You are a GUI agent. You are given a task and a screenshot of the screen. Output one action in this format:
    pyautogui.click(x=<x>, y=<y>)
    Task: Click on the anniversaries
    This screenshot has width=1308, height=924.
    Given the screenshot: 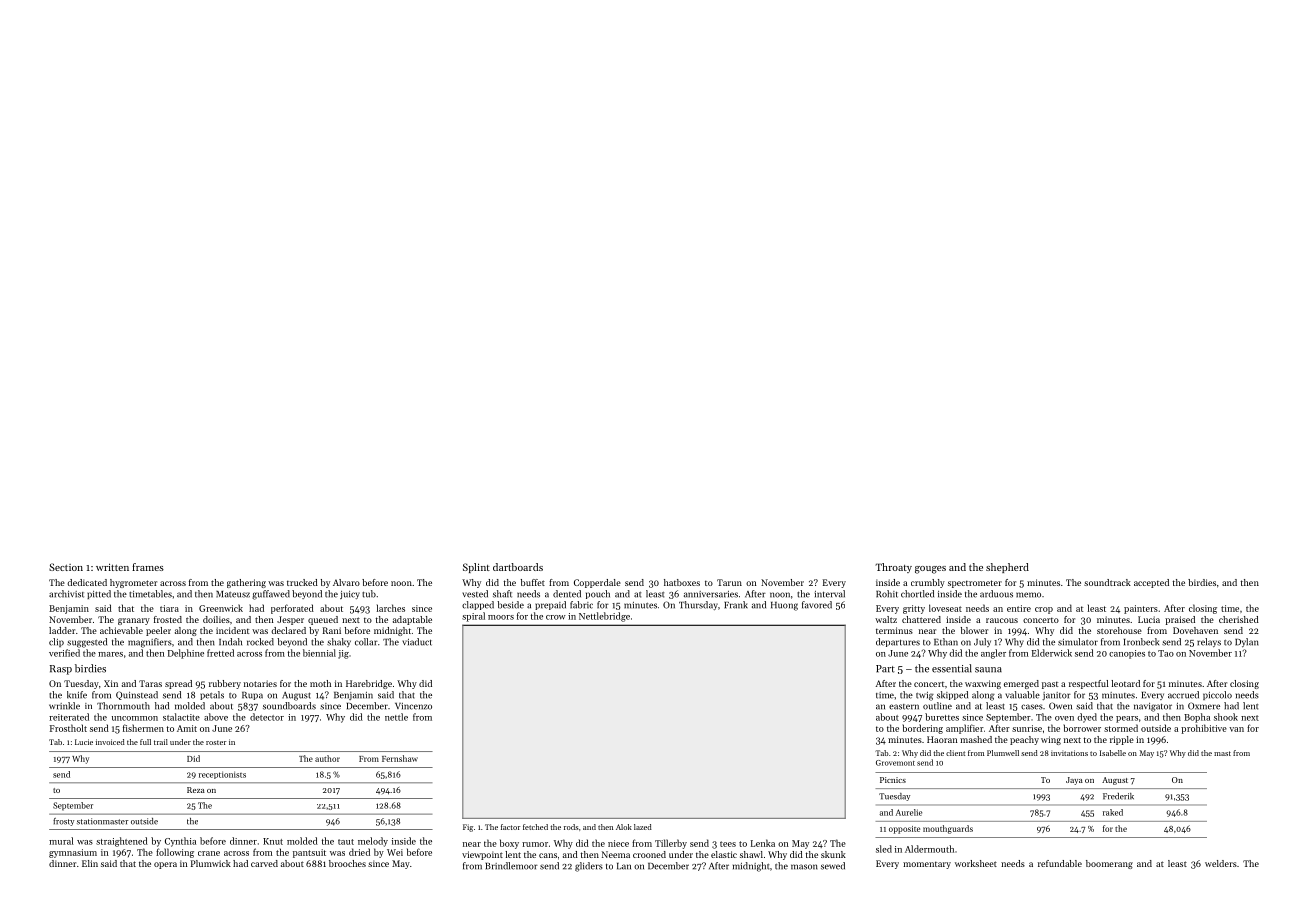 What is the action you would take?
    pyautogui.click(x=711, y=594)
